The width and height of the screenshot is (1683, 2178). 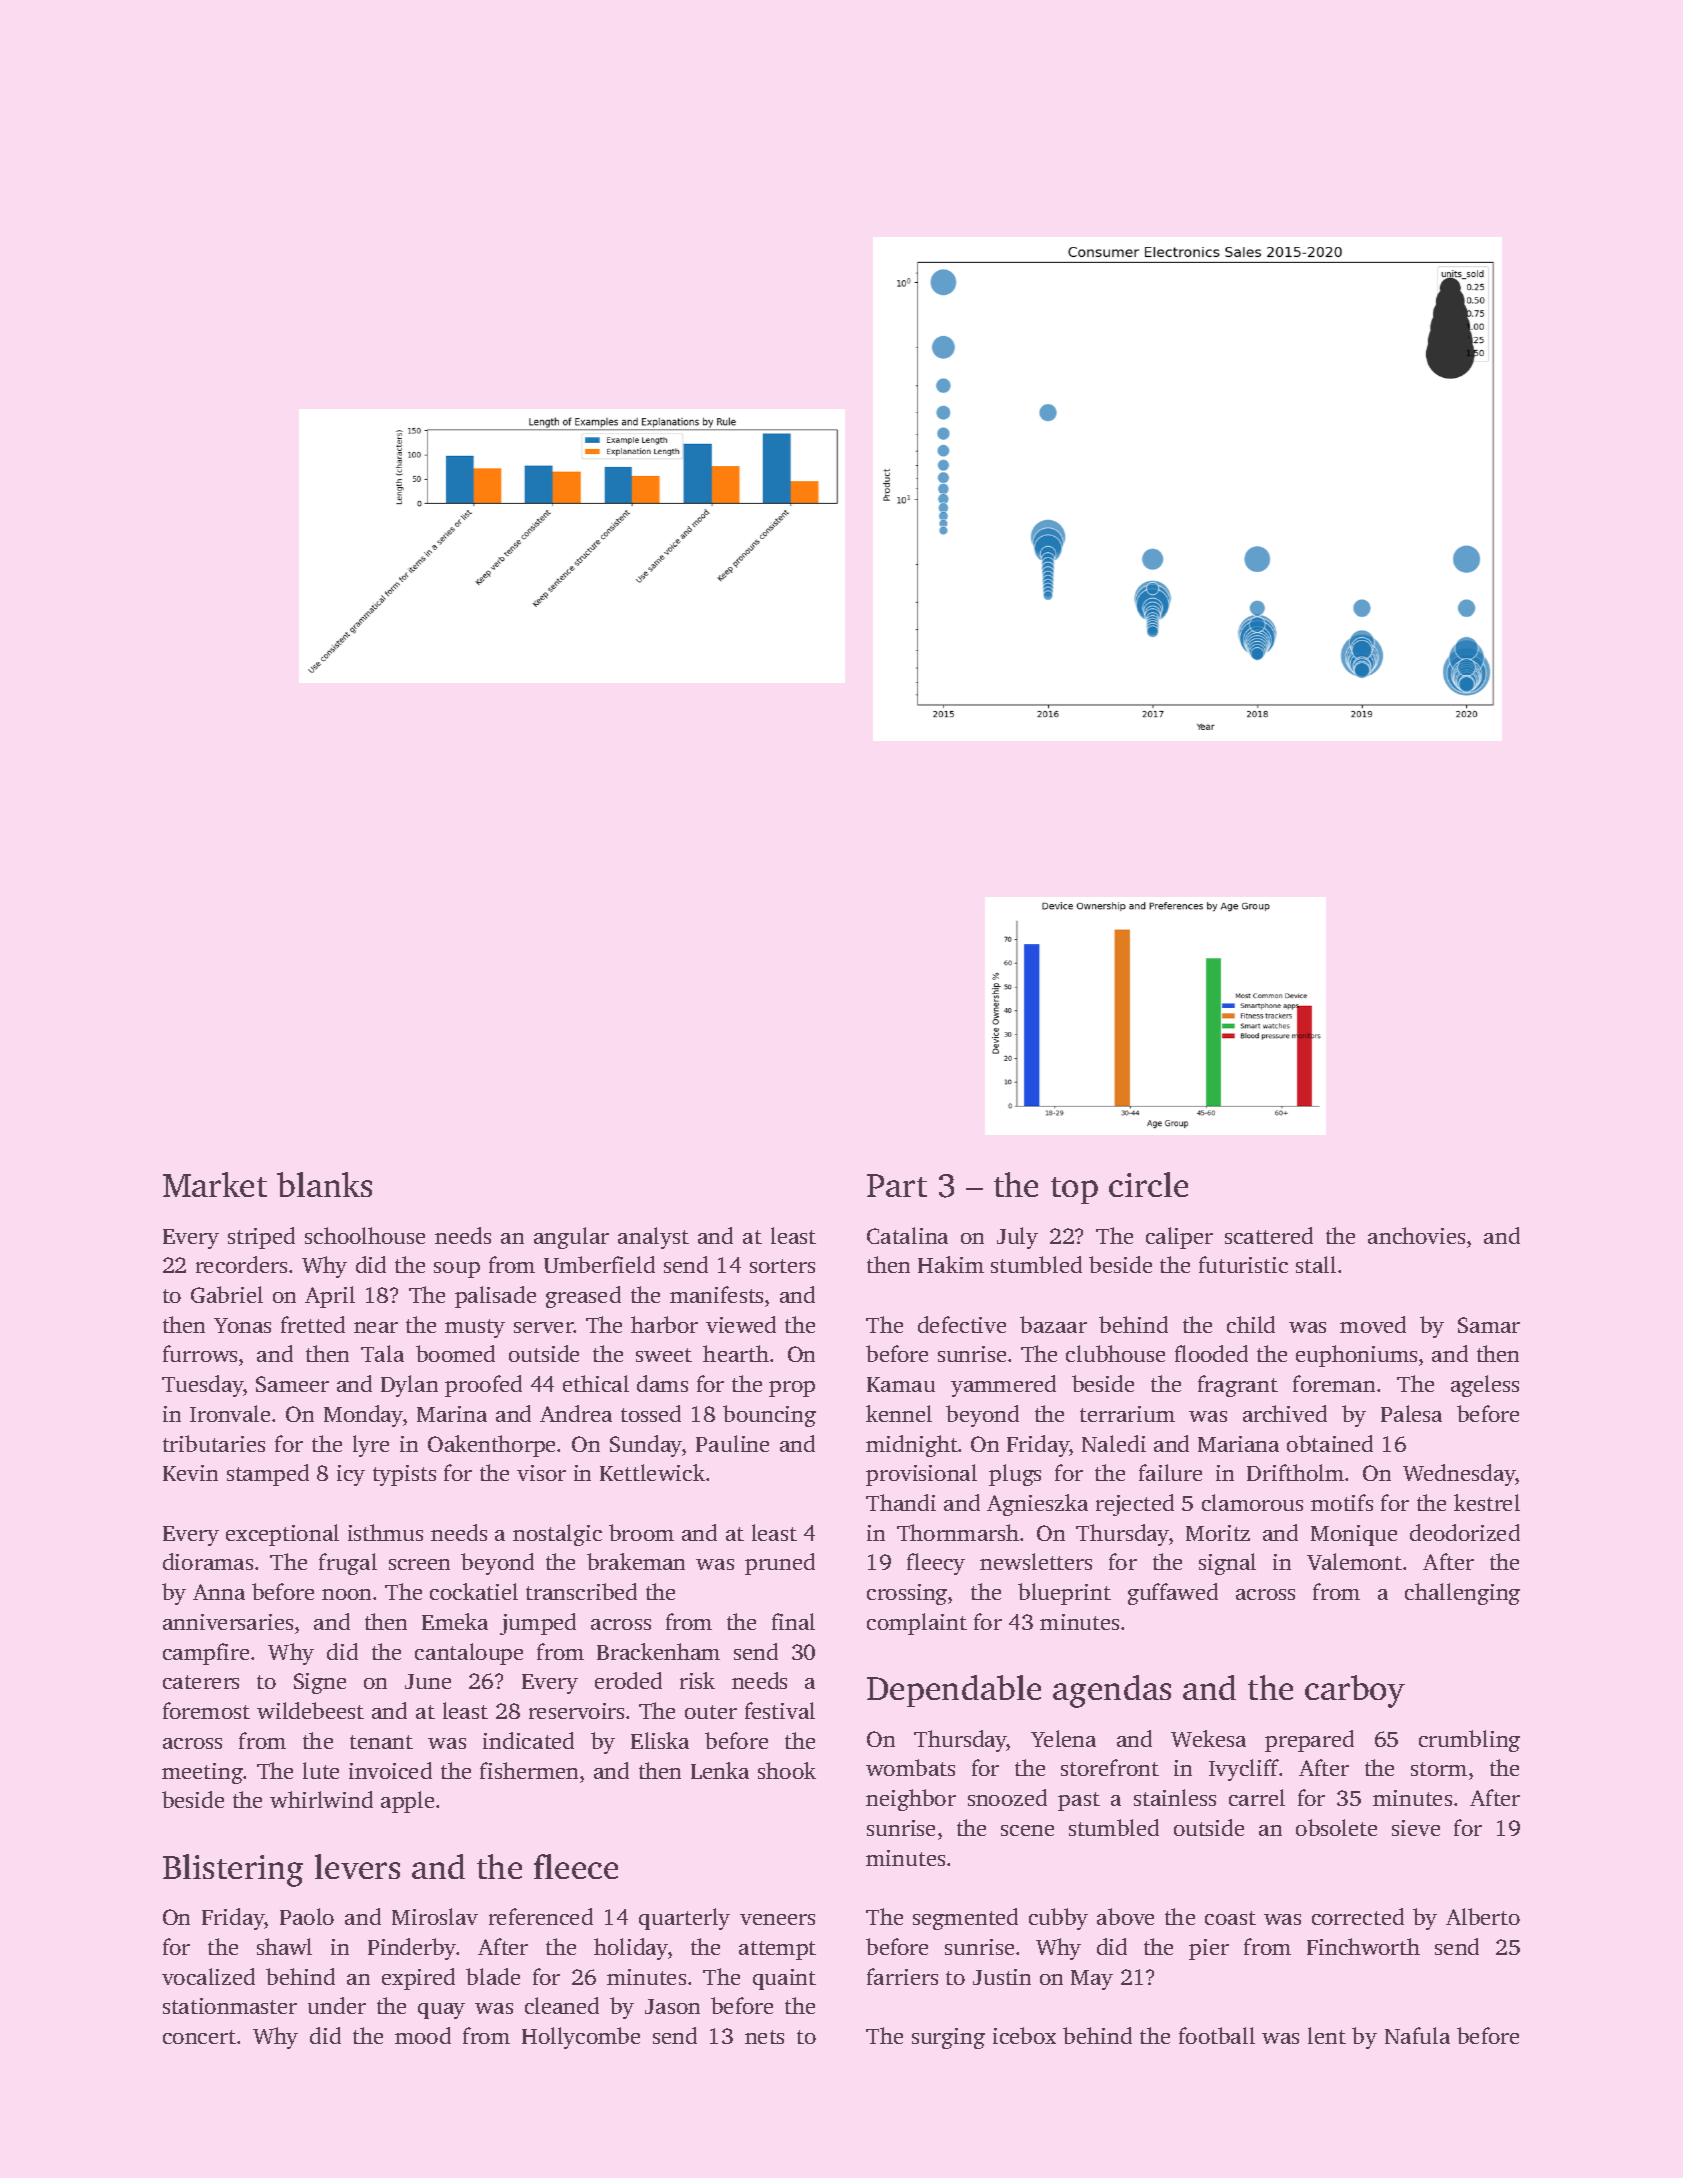 I want to click on Signe, so click(x=320, y=1683).
